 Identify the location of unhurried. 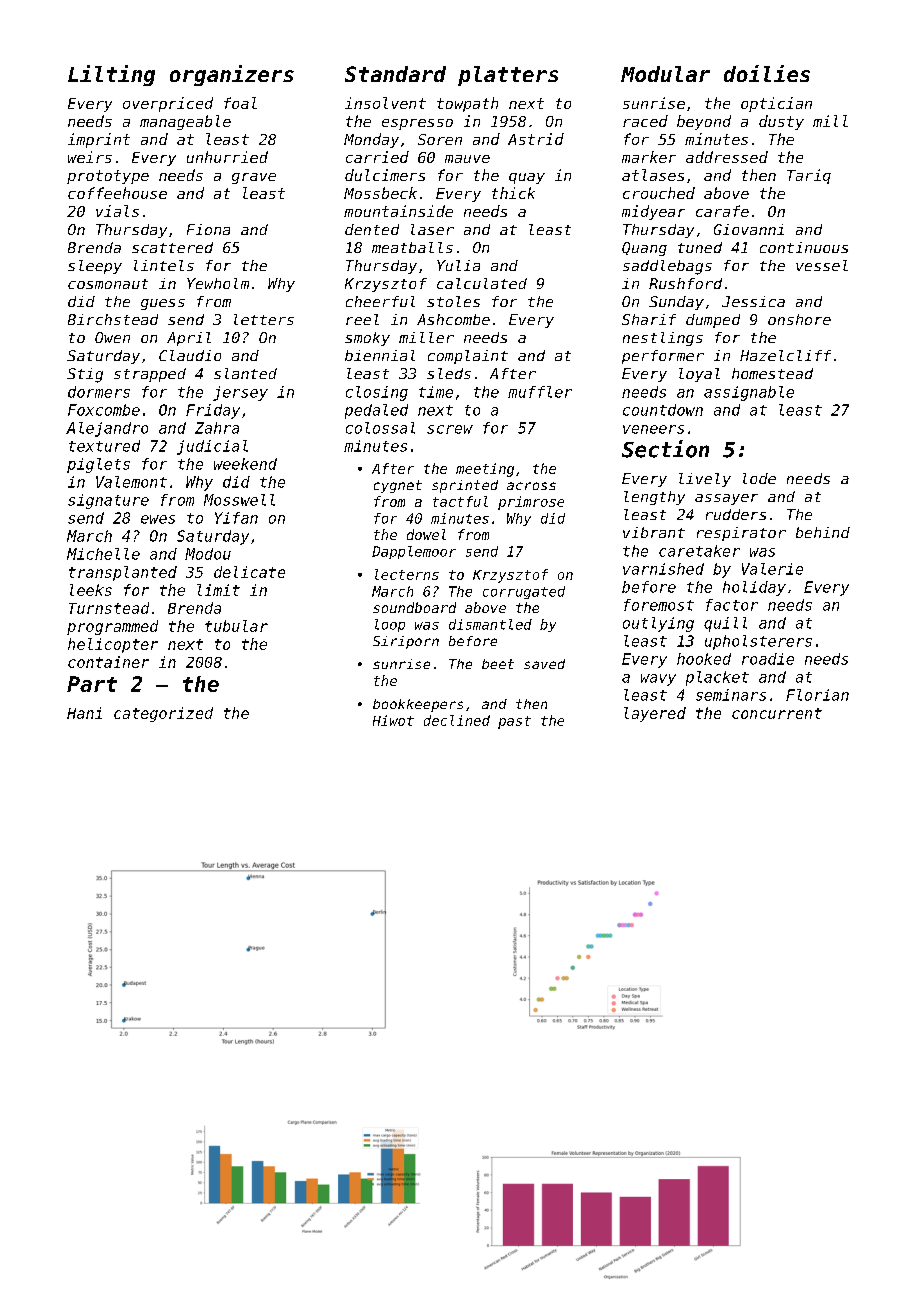
(227, 157).
